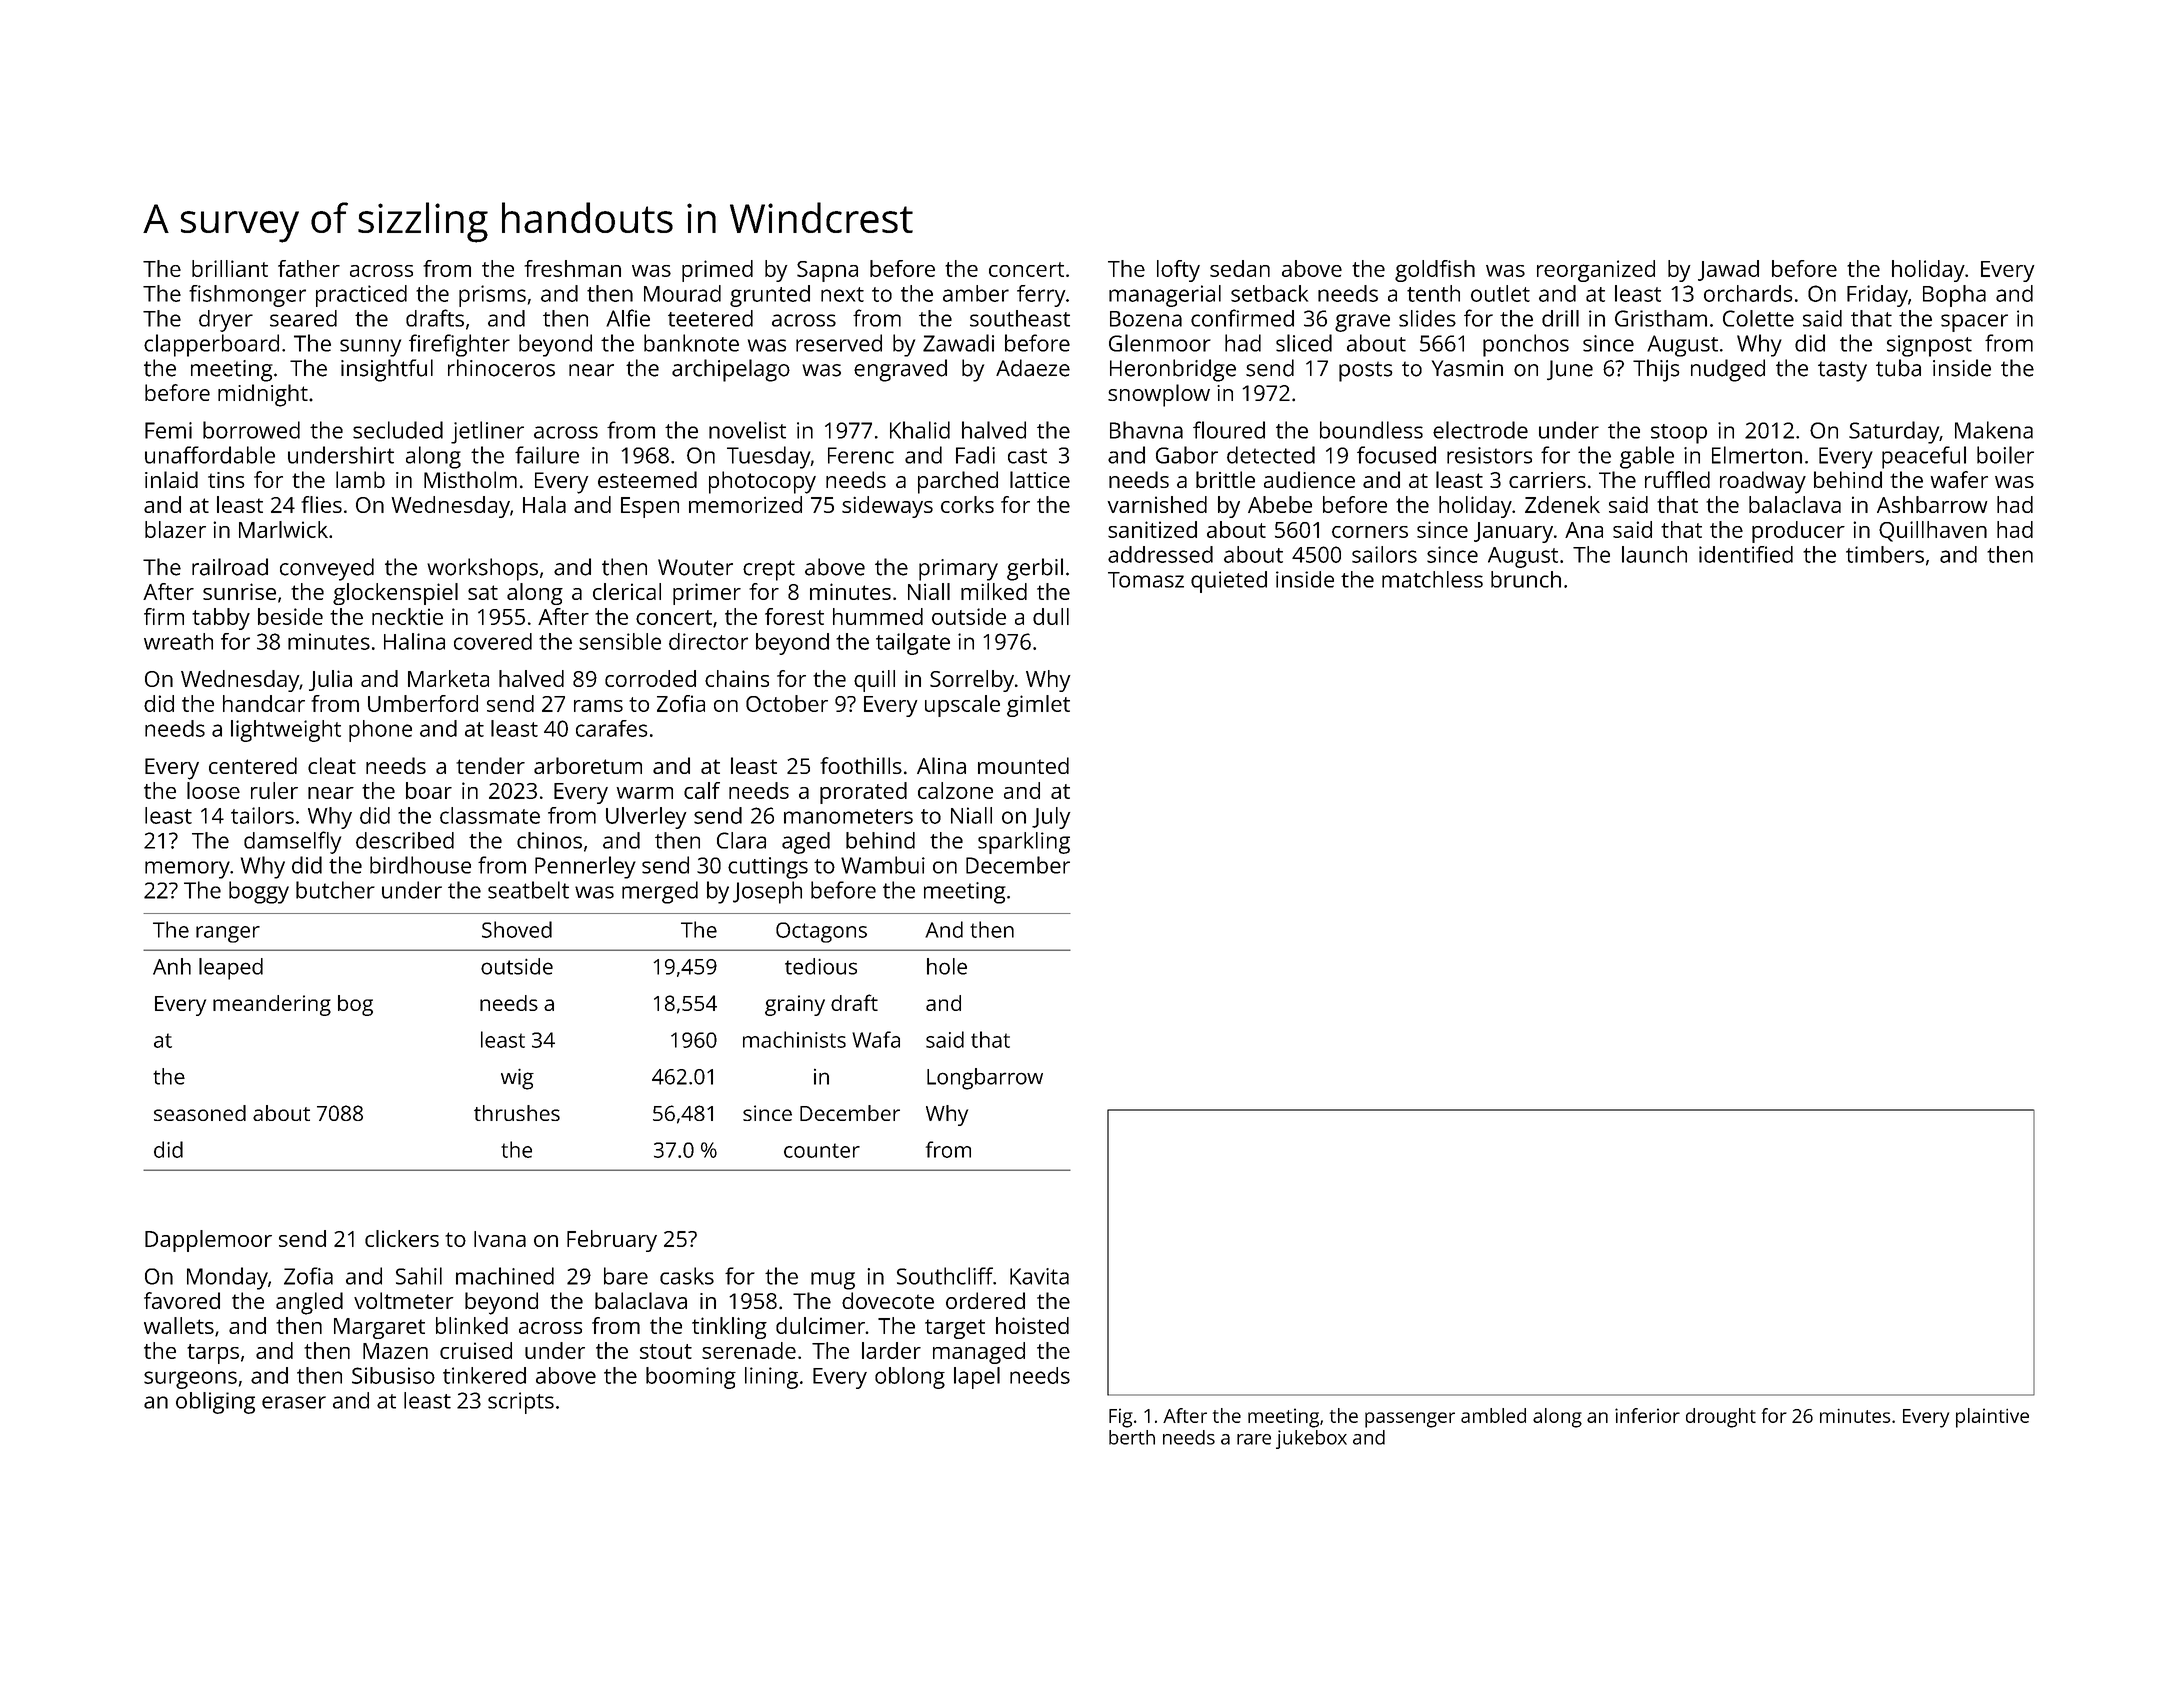  Describe the element at coordinates (230, 268) in the page. I see `brilliant` at that location.
